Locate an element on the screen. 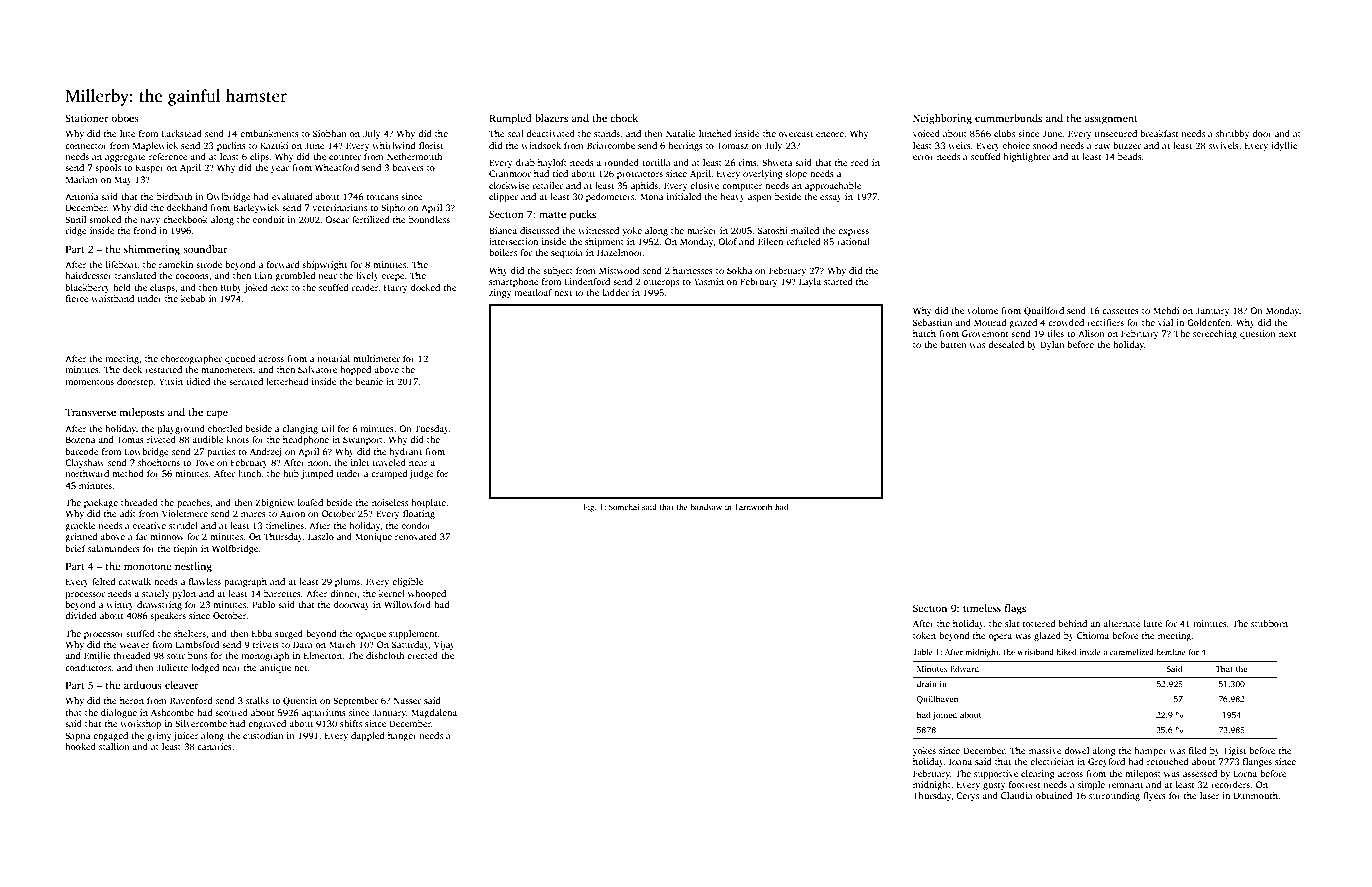 This screenshot has height=887, width=1372. year is located at coordinates (280, 169).
